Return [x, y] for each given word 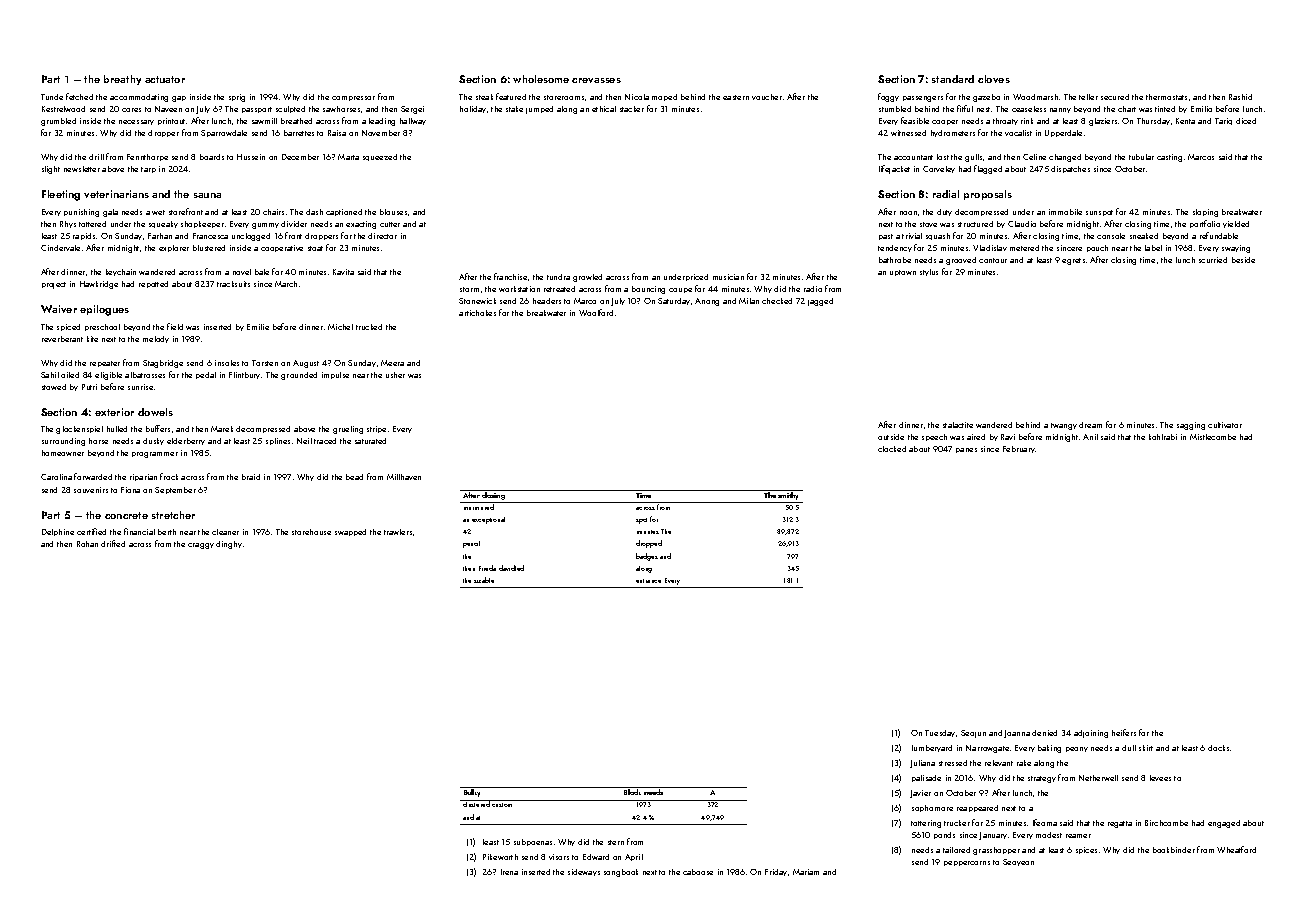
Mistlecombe [1213, 437]
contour [993, 260]
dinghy [229, 545]
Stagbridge [163, 364]
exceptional [488, 520]
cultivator [1225, 425]
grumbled [58, 122]
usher [395, 375]
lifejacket [894, 169]
